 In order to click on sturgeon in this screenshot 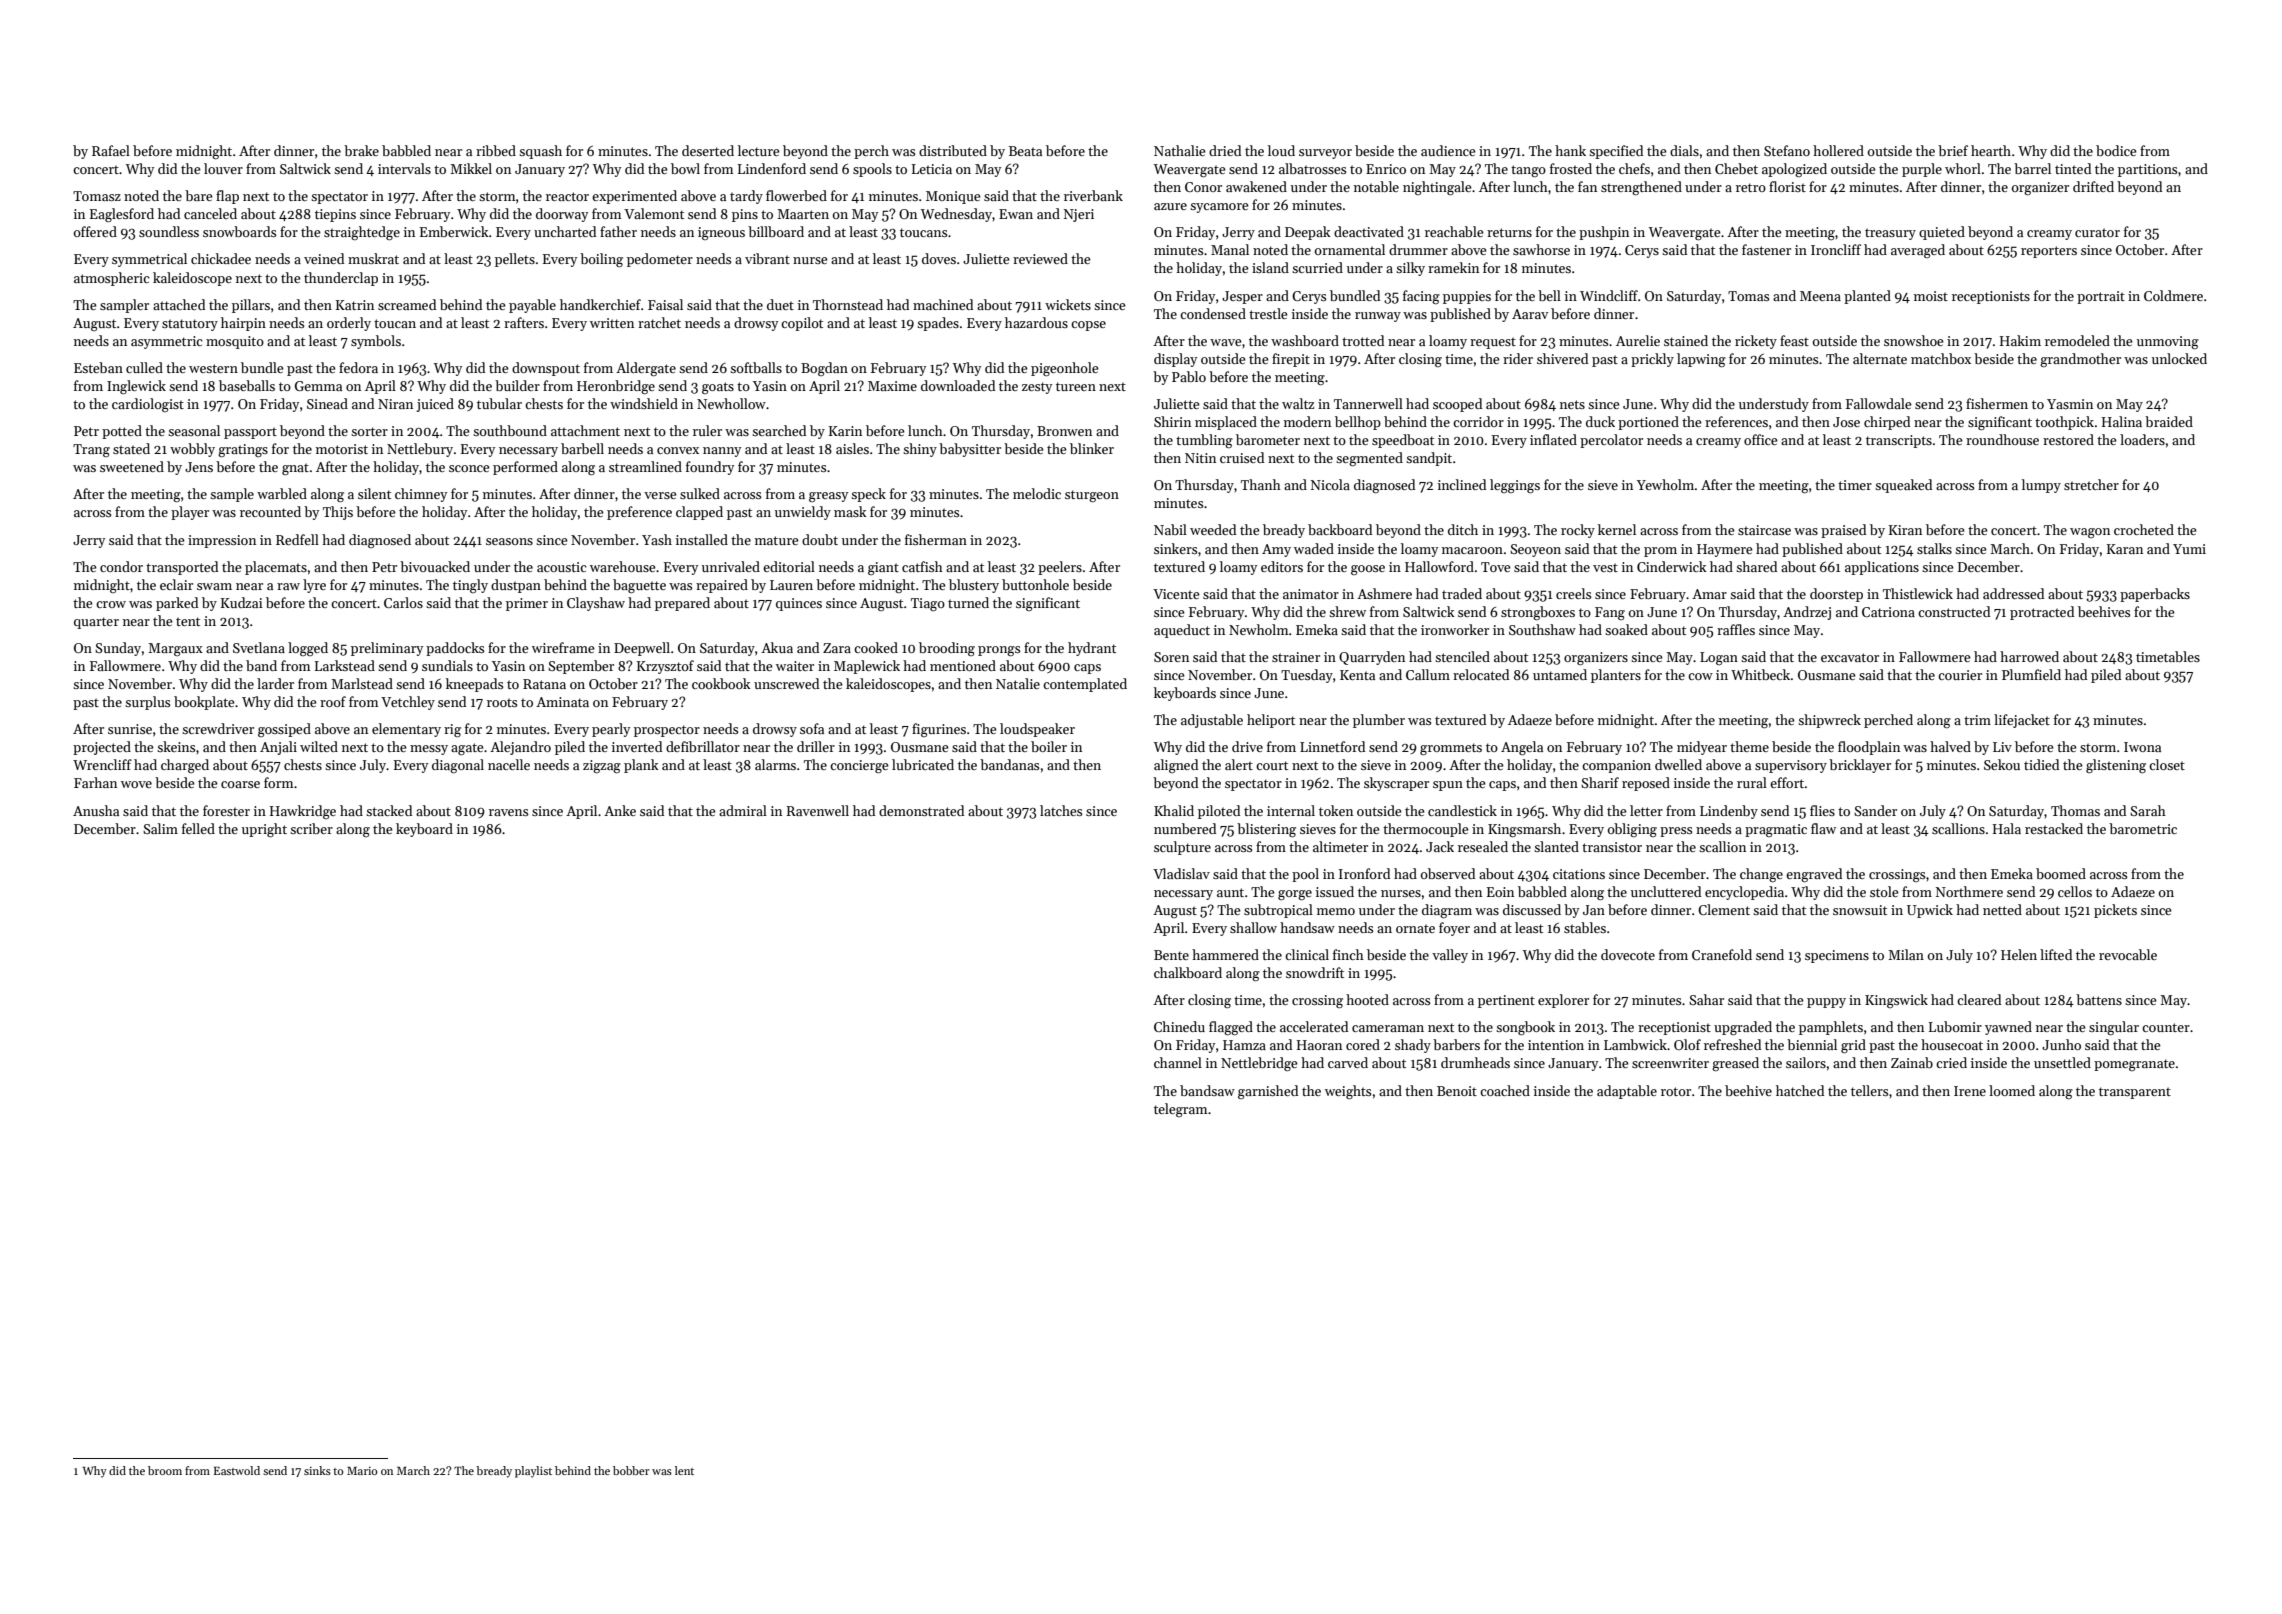, I will do `click(1092, 496)`.
